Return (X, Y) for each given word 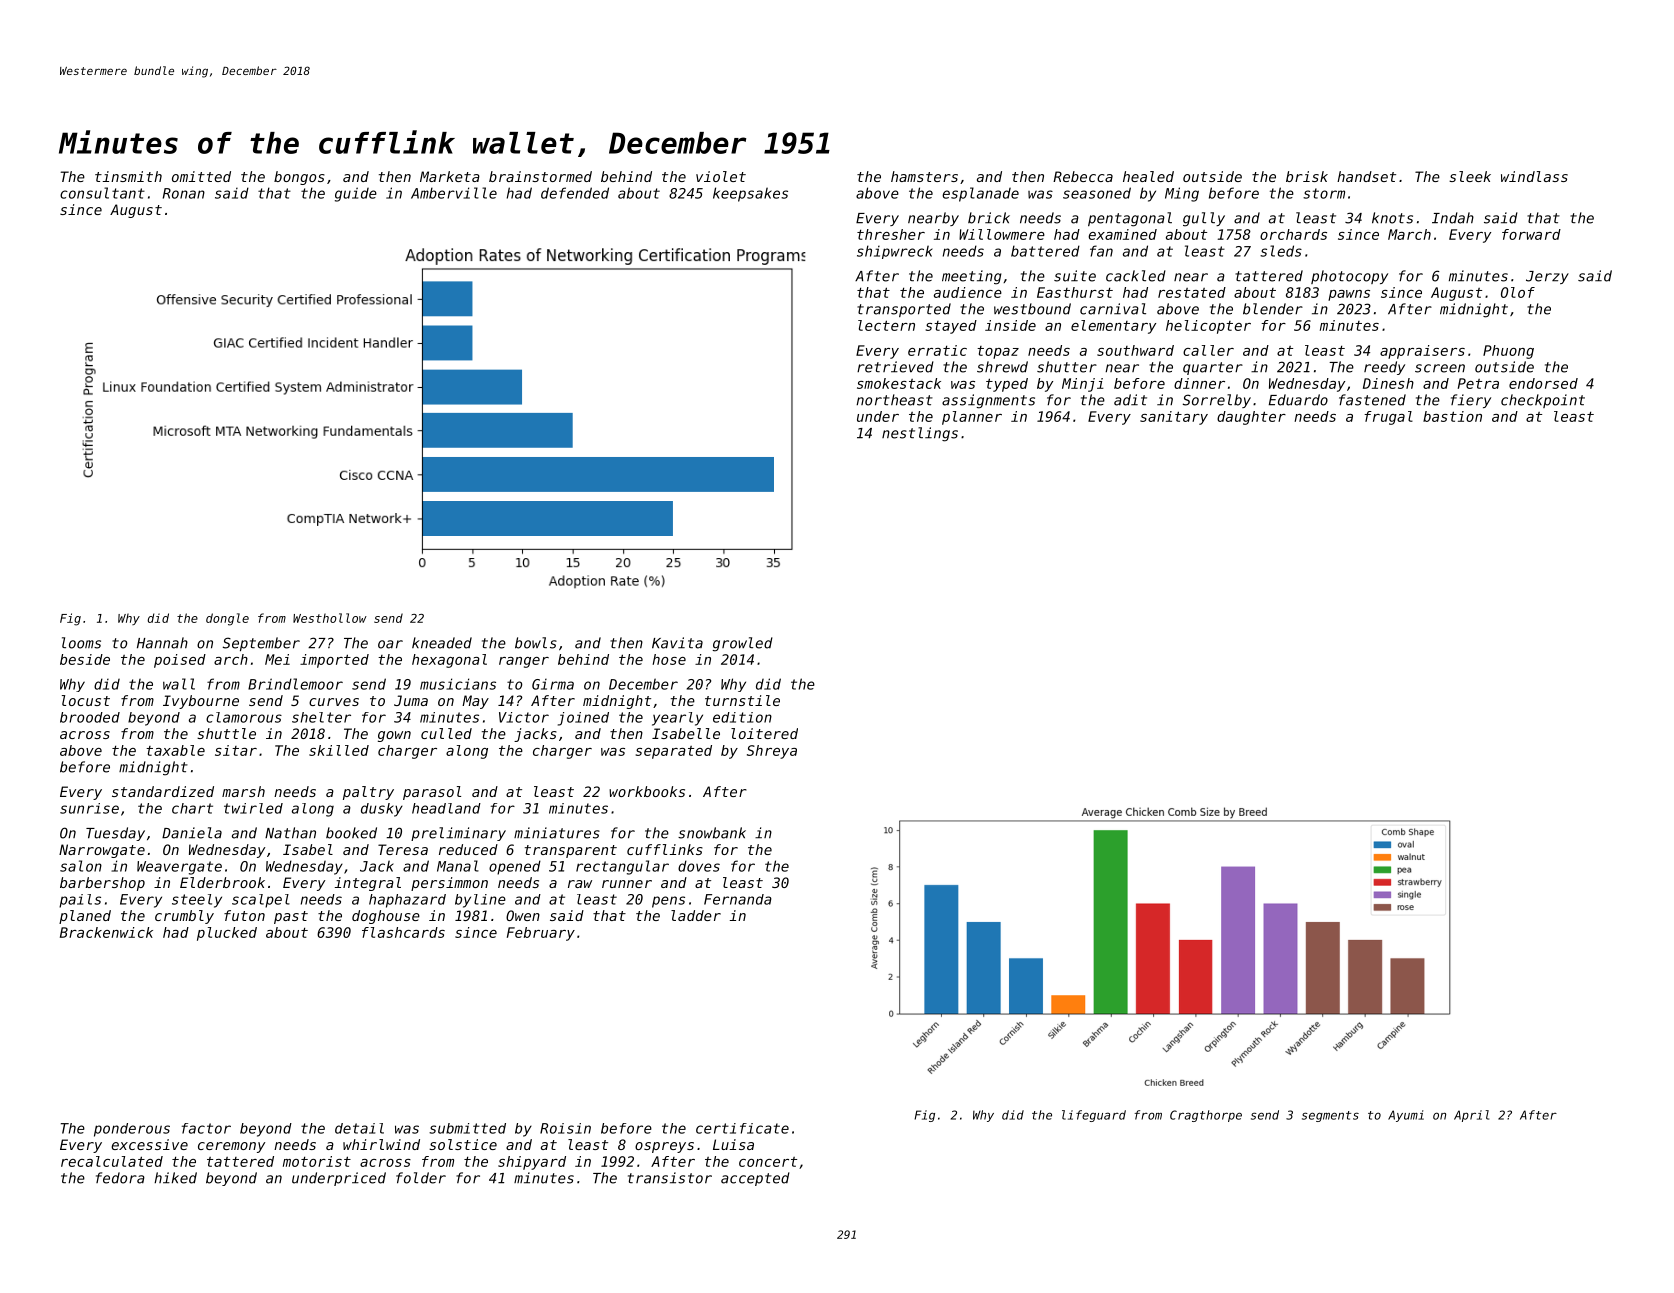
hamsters (924, 176)
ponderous (132, 1130)
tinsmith (128, 176)
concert (768, 1162)
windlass (1534, 176)
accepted (755, 1179)
